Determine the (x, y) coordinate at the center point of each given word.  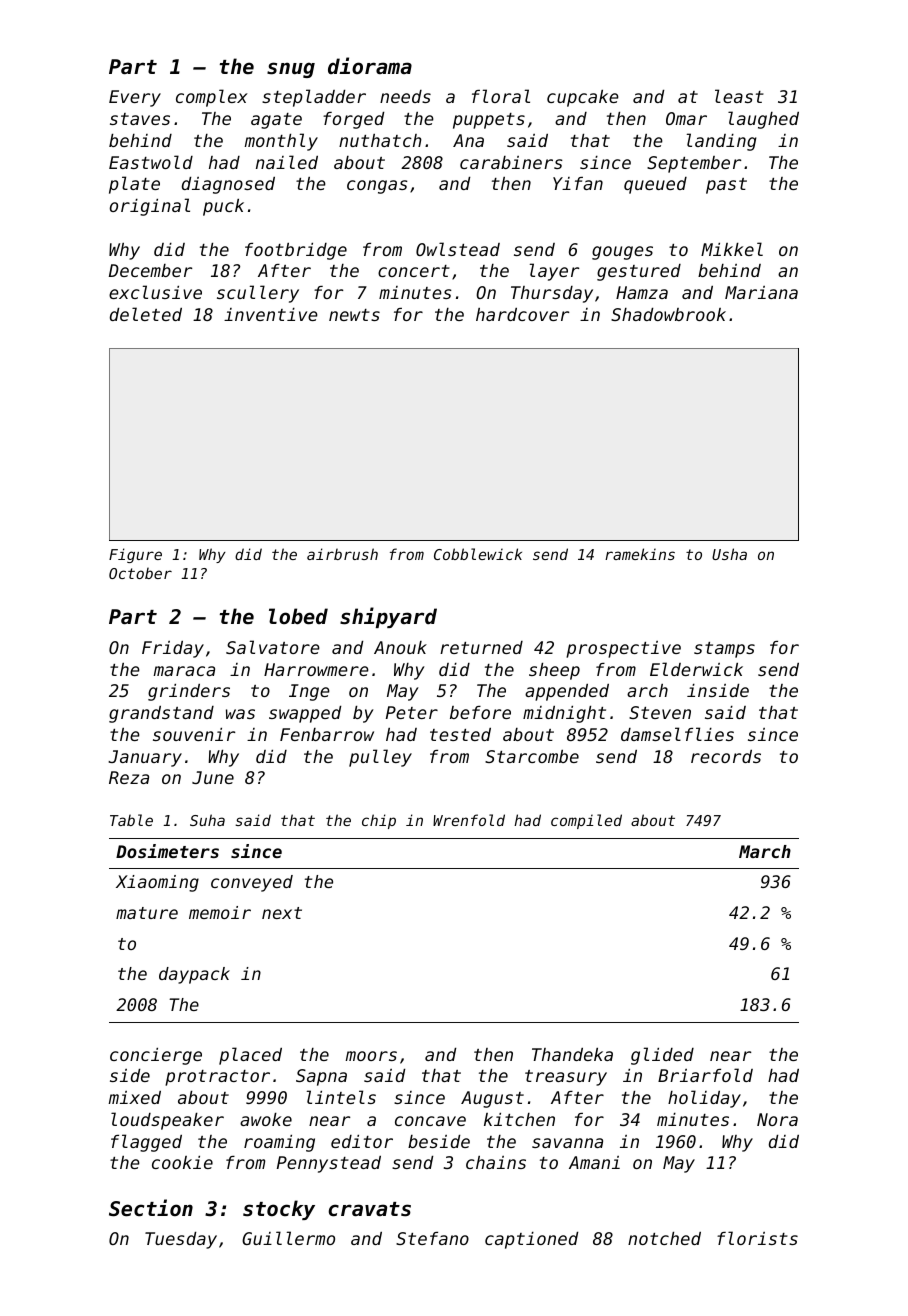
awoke (266, 1119)
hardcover (522, 314)
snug (291, 70)
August (492, 1099)
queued (655, 185)
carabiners (511, 162)
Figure (135, 555)
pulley (380, 758)
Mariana (761, 292)
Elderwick (696, 669)
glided (662, 1056)
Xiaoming (157, 883)
